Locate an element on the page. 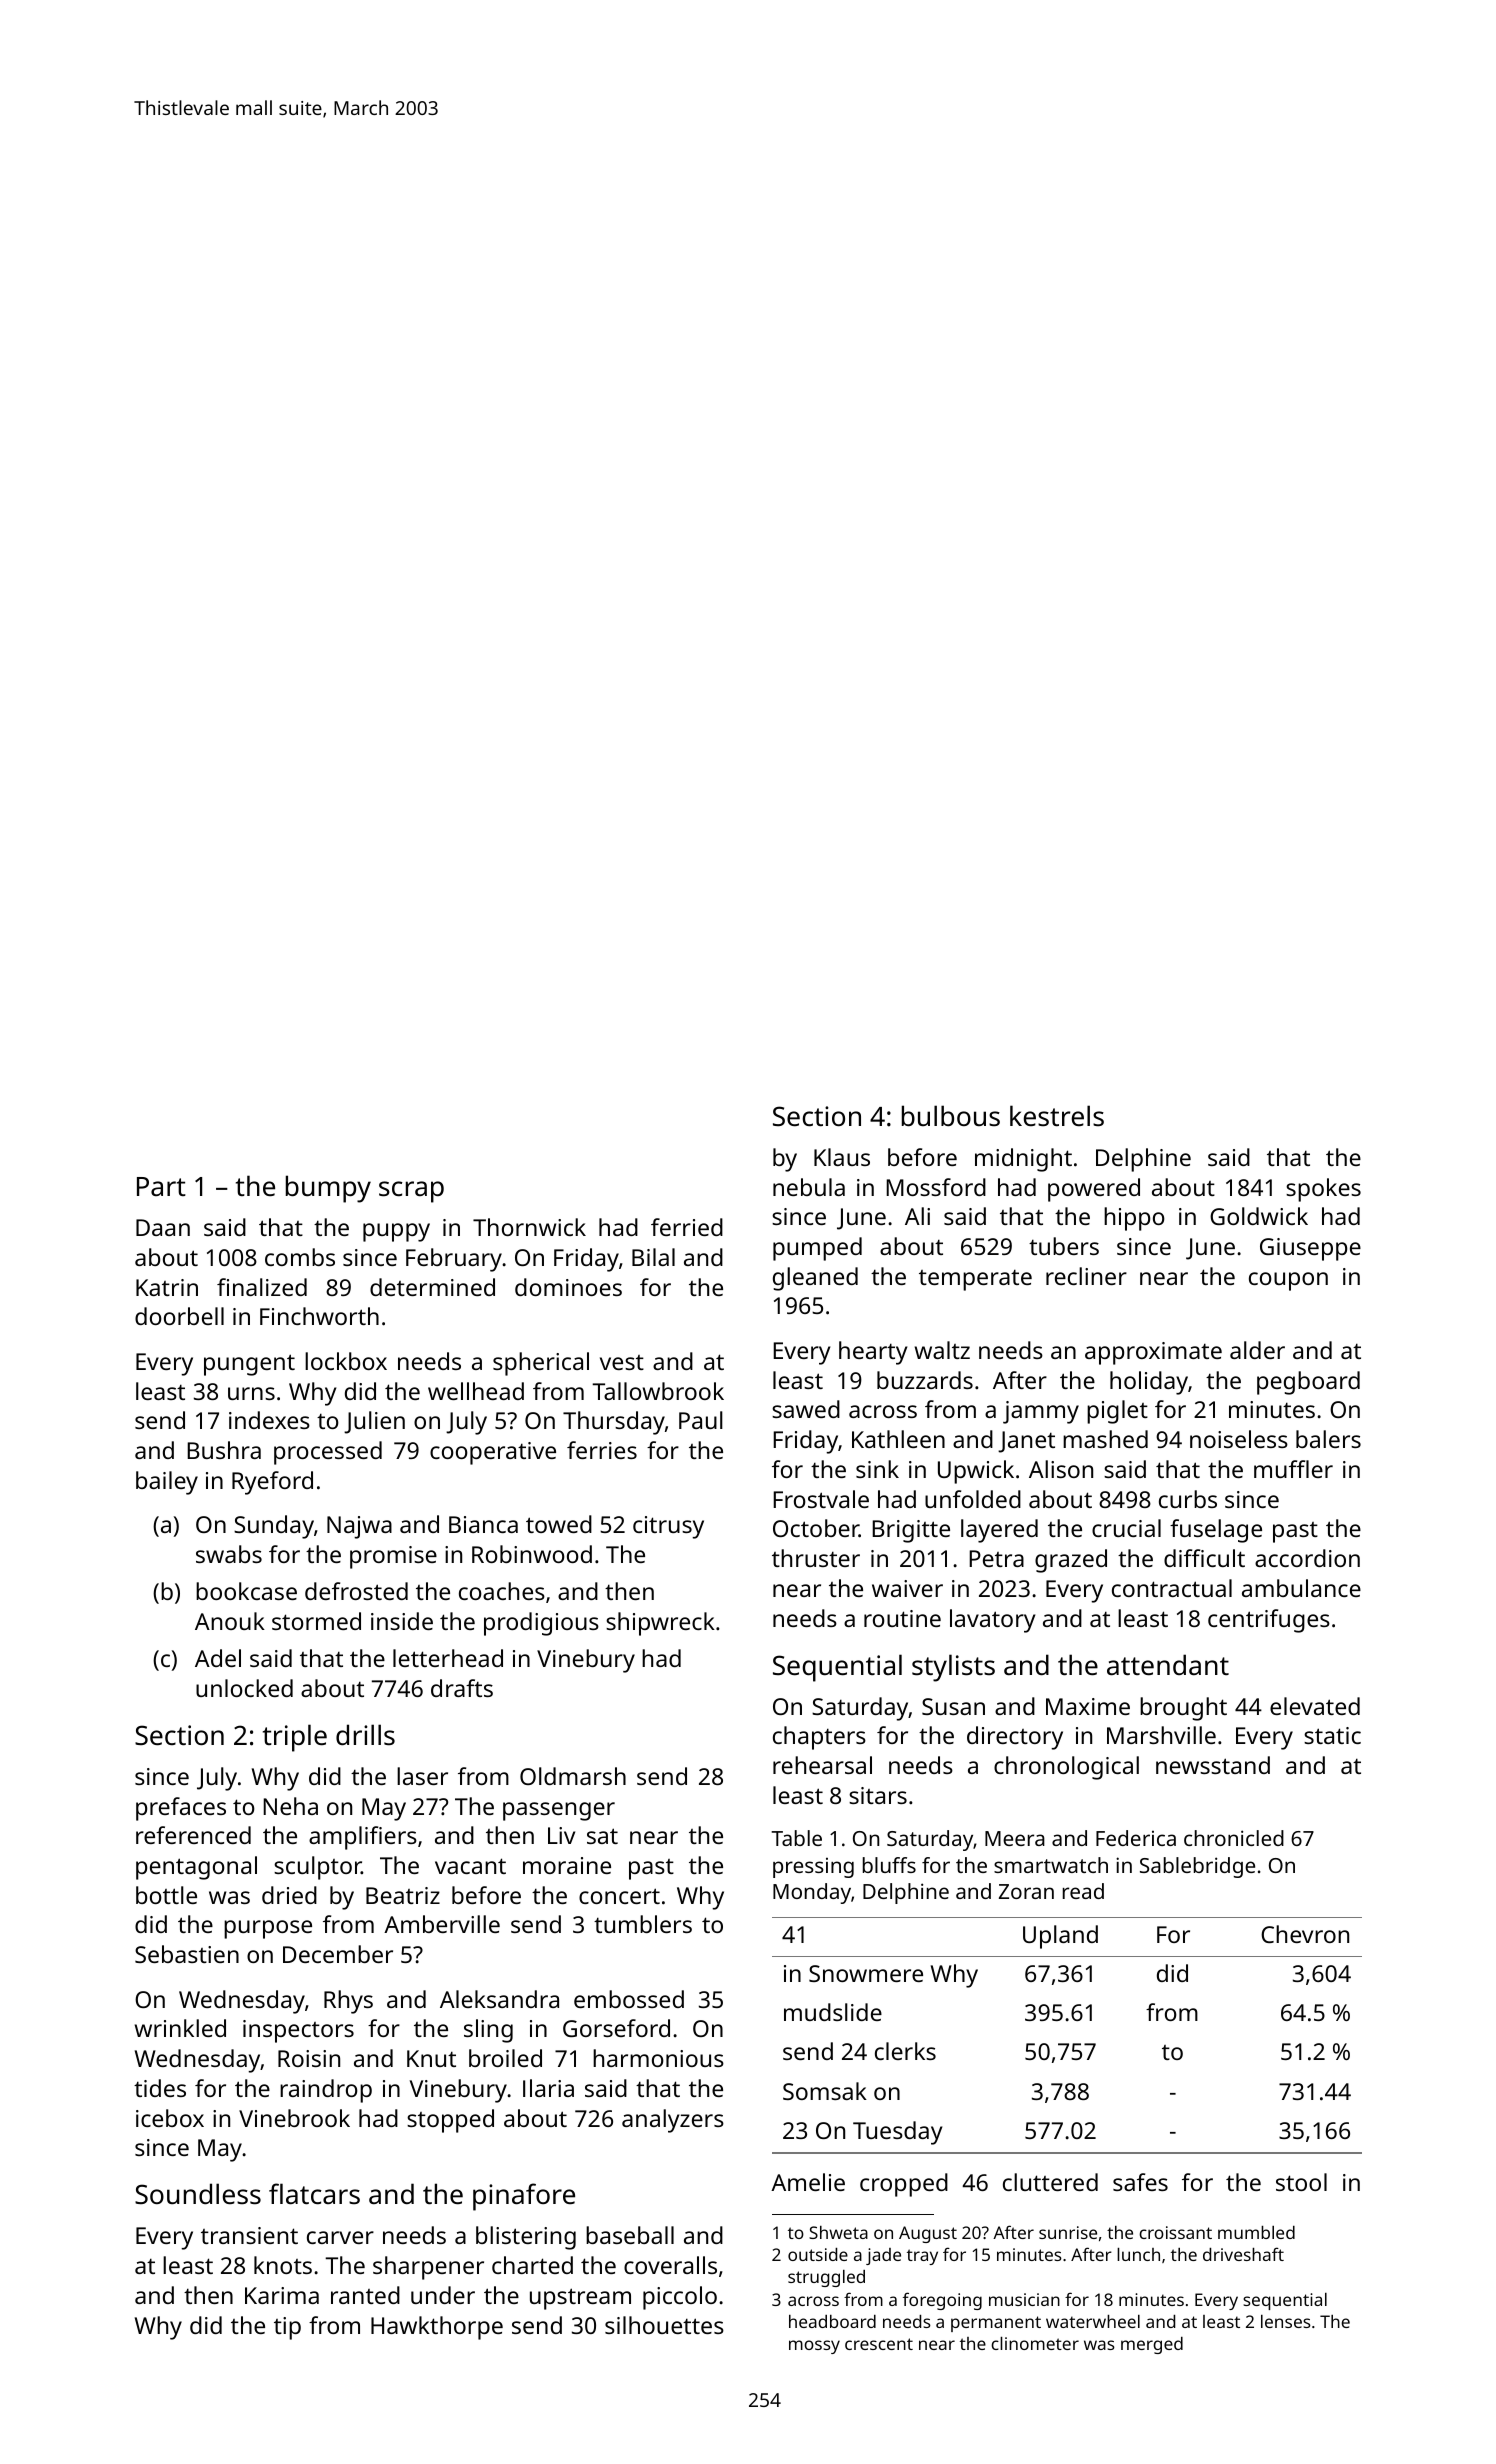 The height and width of the page is (2464, 1496). concert is located at coordinates (619, 1896).
